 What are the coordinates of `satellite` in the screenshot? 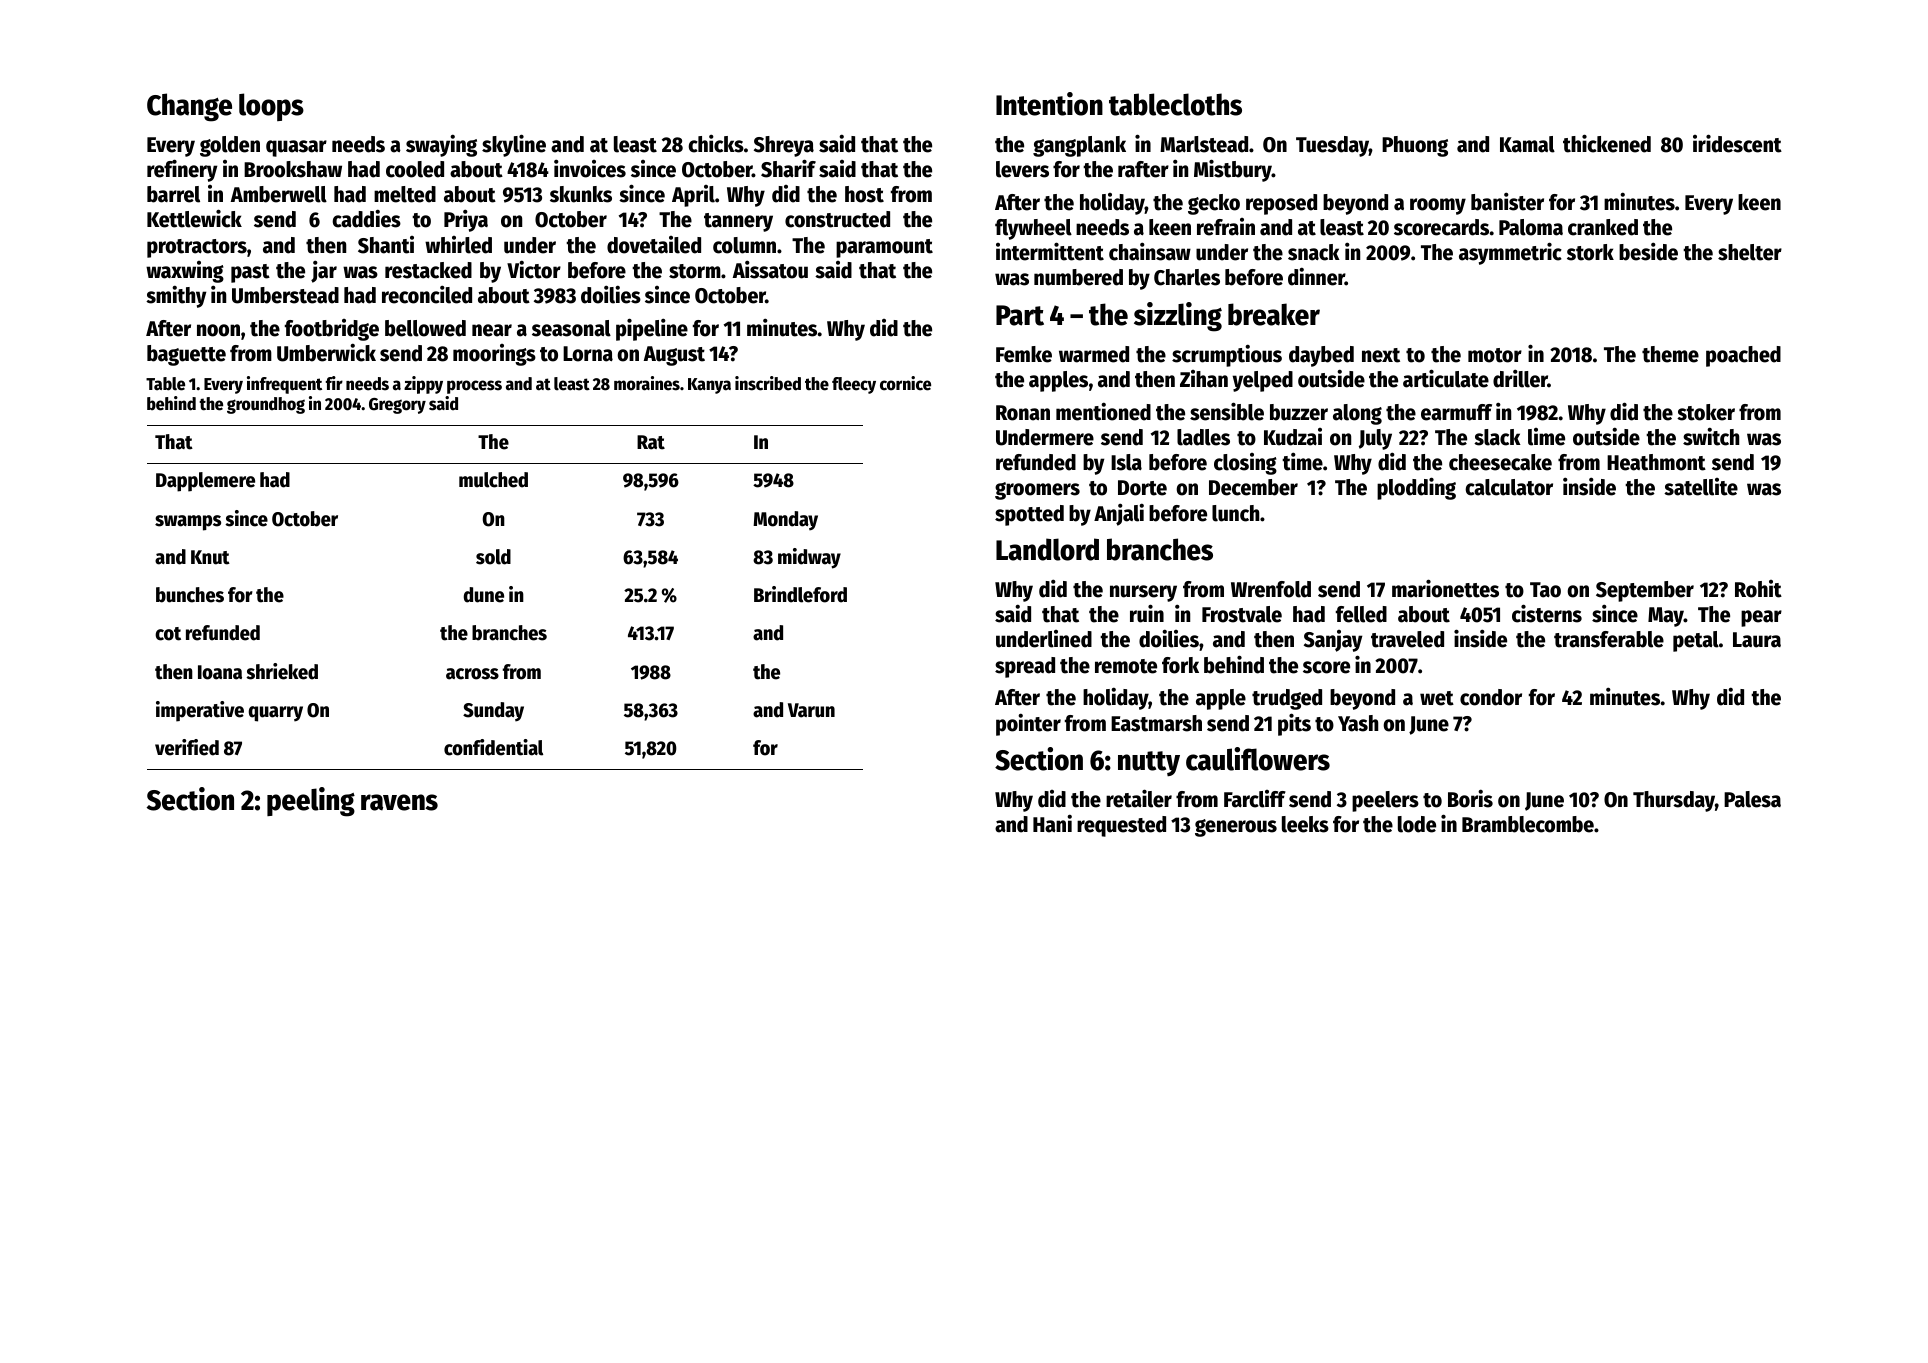 It's located at (1701, 487).
